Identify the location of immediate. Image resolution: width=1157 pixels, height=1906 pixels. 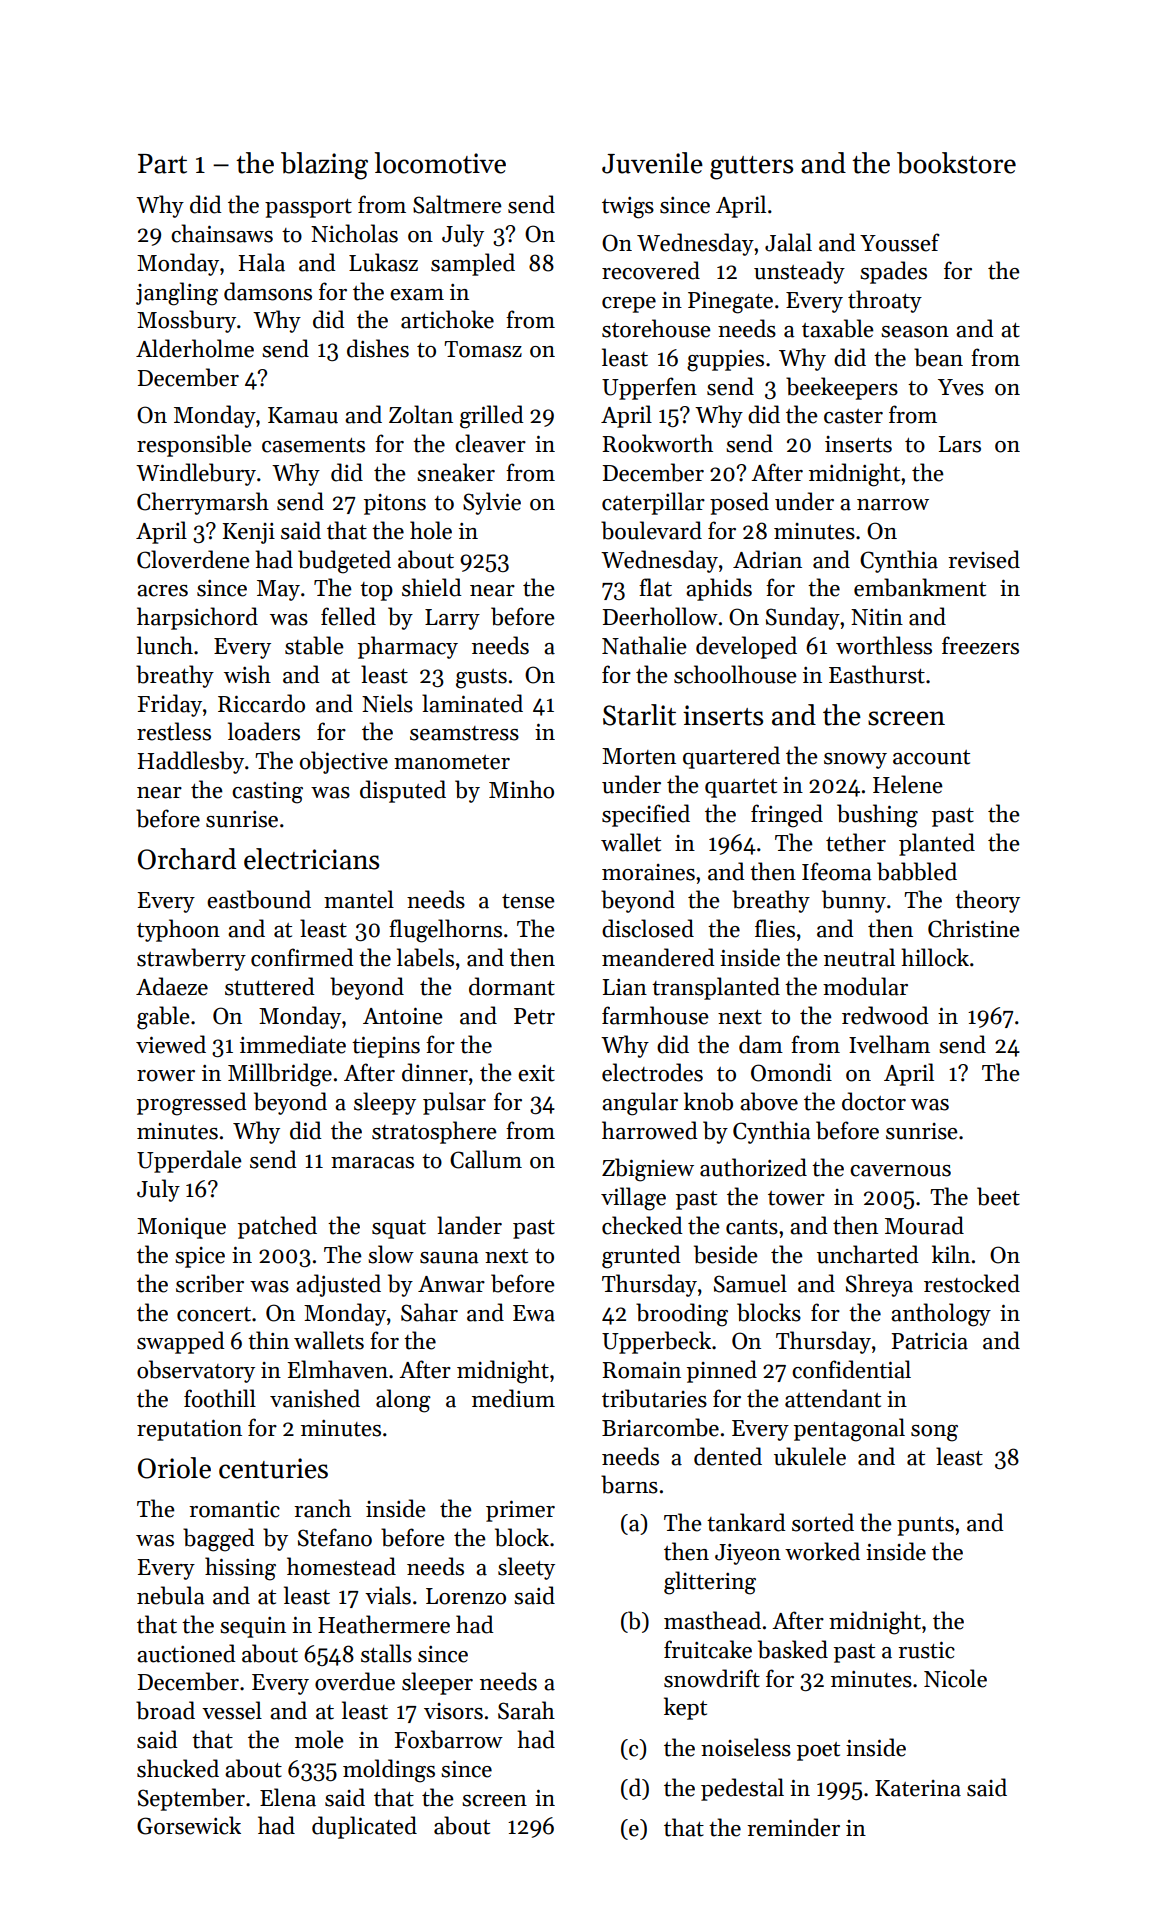
(293, 1044).
